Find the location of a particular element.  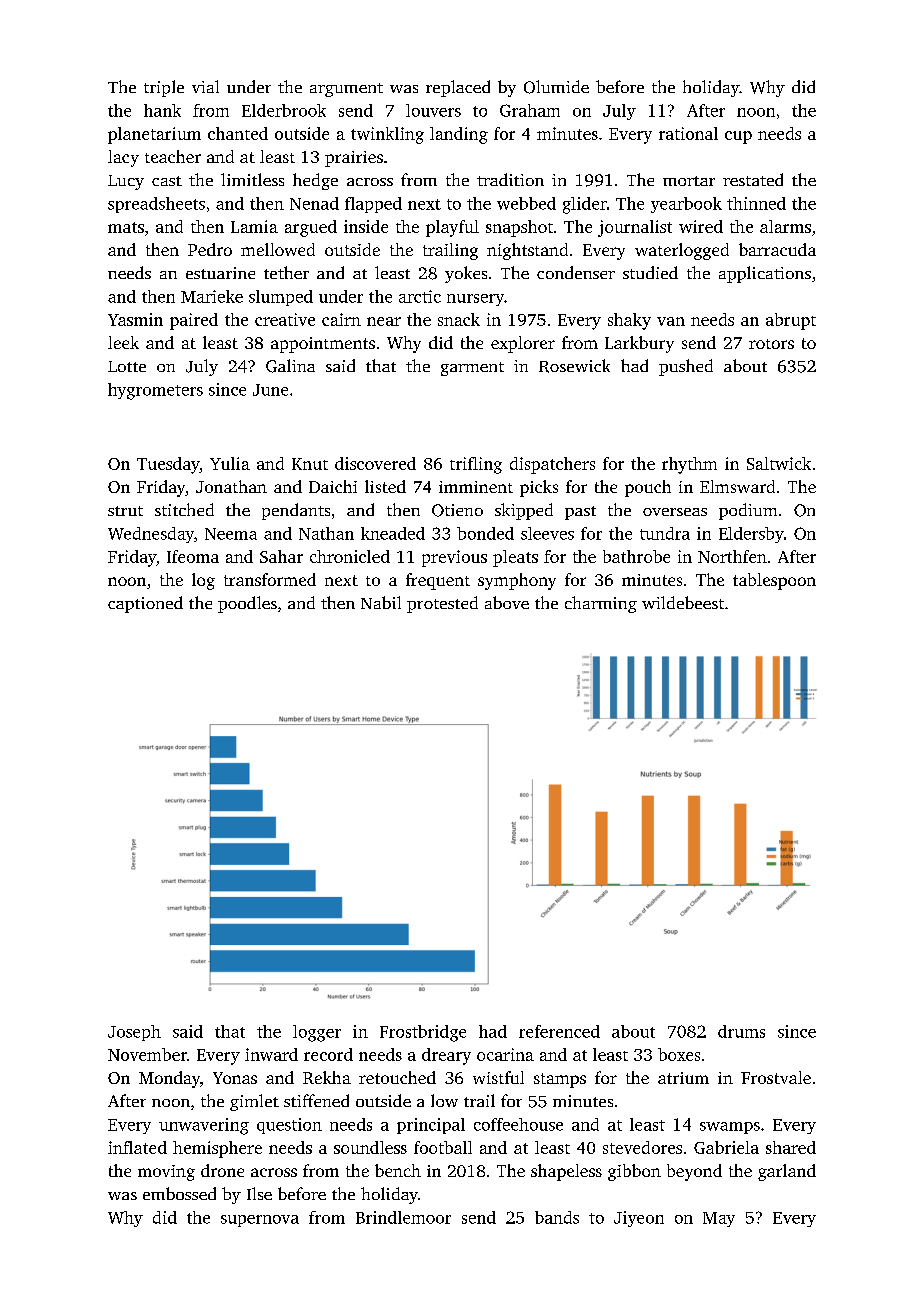

wildebeest is located at coordinates (683, 602).
